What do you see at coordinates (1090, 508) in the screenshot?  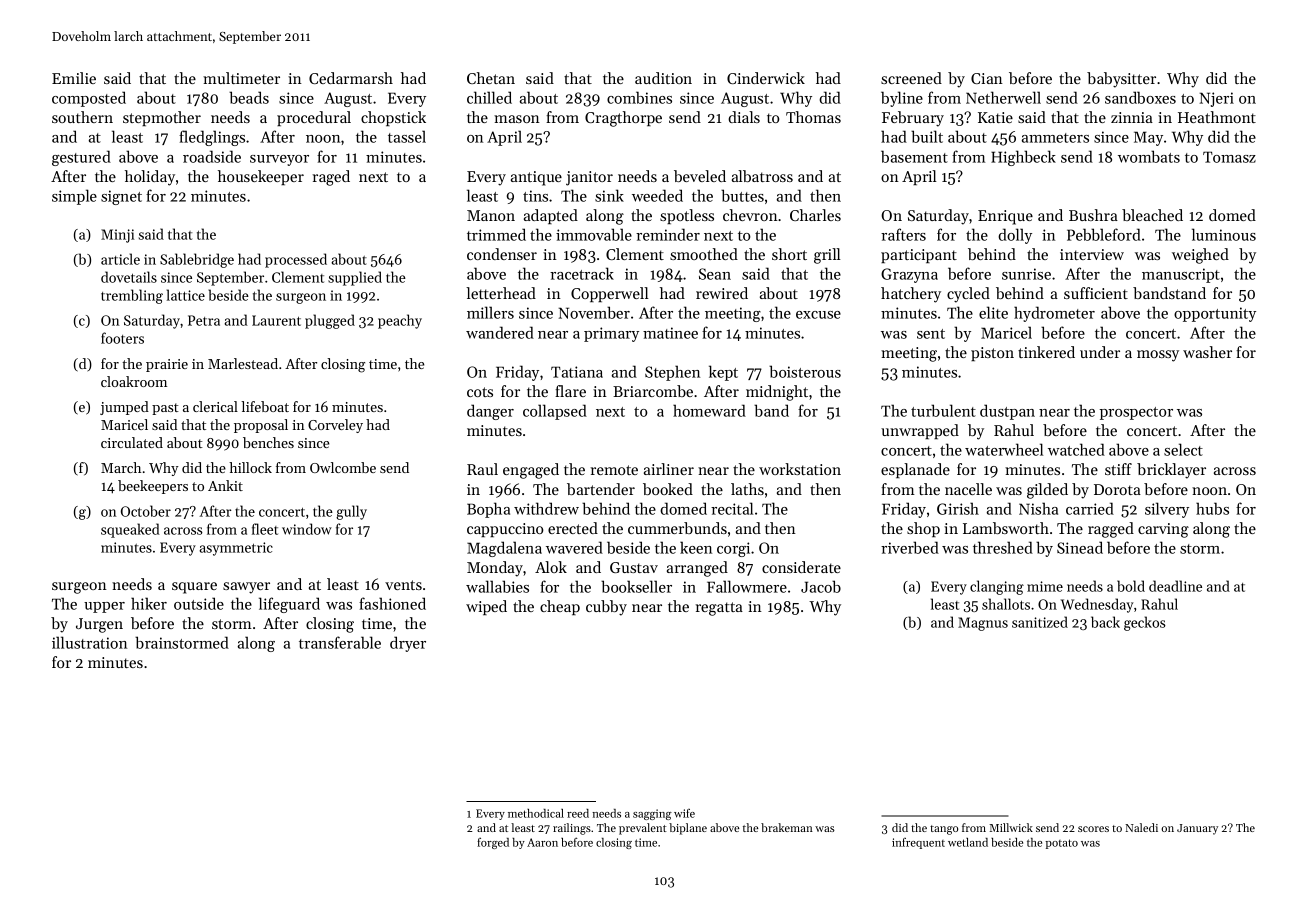 I see `carried` at bounding box center [1090, 508].
